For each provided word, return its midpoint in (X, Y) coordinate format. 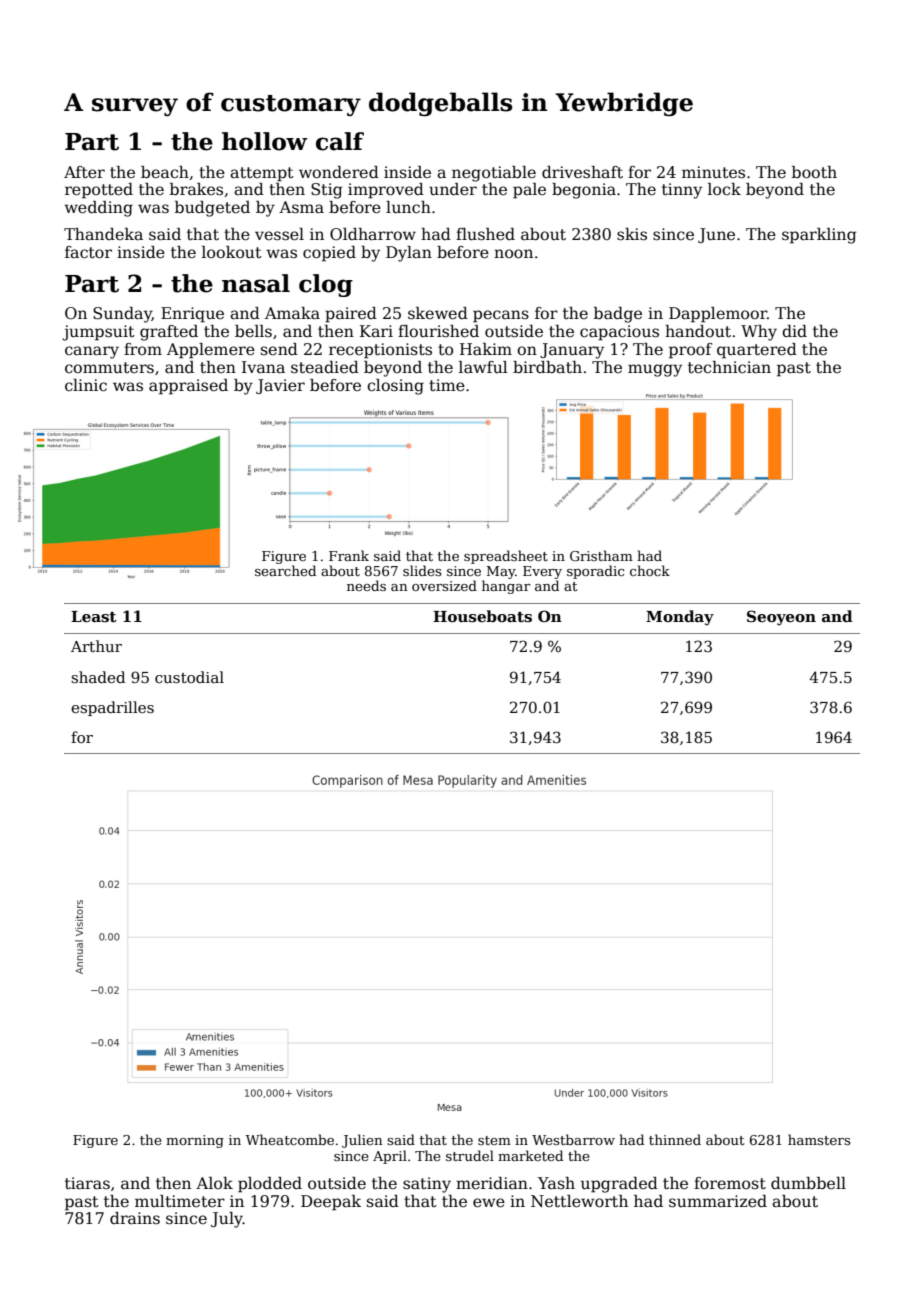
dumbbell (808, 1183)
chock (650, 570)
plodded (270, 1185)
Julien (362, 1141)
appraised (188, 387)
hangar (506, 587)
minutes (713, 172)
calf (340, 141)
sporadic (595, 572)
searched (285, 570)
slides (422, 570)
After (84, 172)
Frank (349, 555)
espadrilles (112, 708)
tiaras (87, 1183)
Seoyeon (781, 618)
